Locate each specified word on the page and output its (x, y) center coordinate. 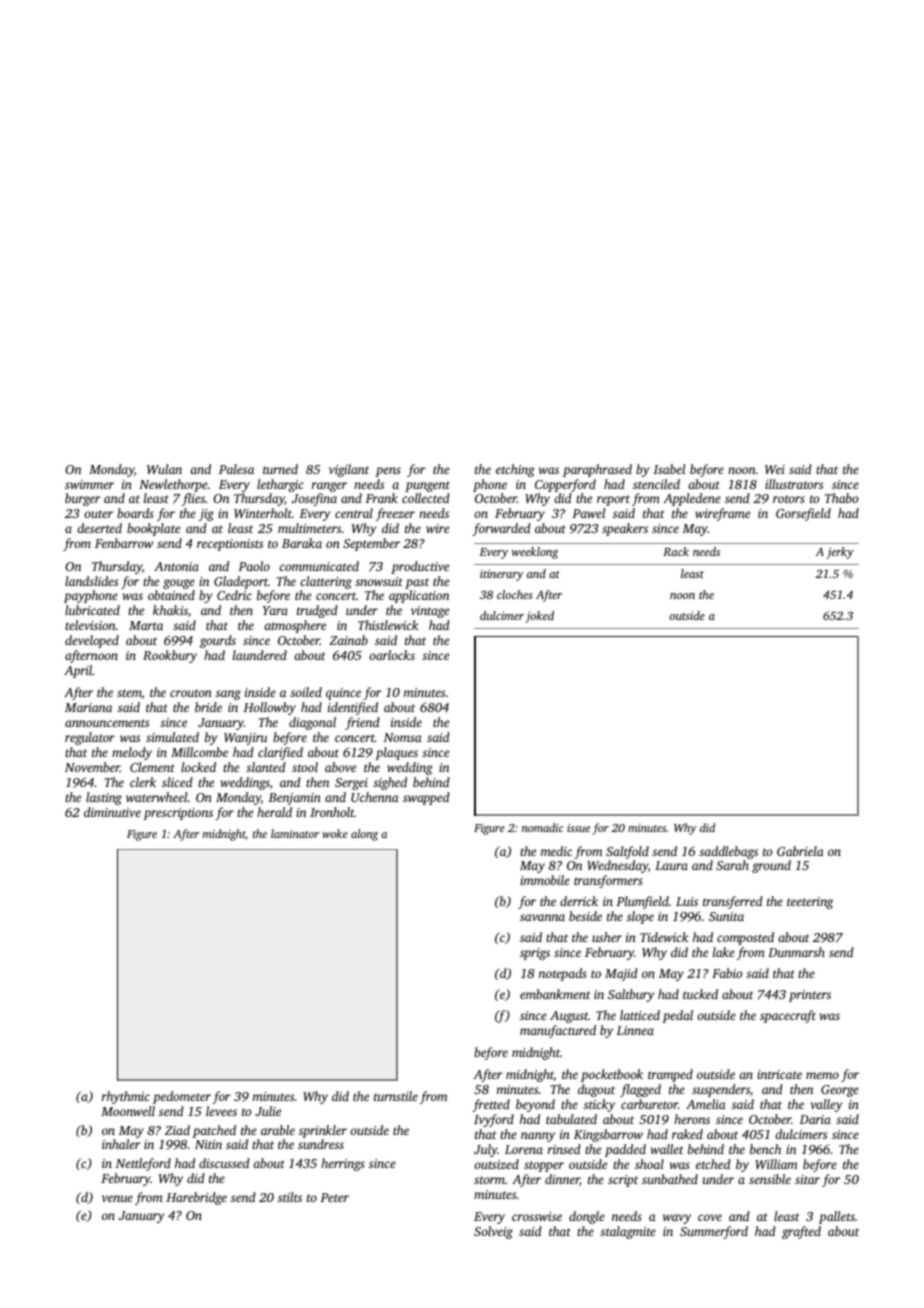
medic (556, 851)
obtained (171, 595)
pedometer (182, 1097)
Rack (676, 551)
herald (274, 812)
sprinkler (323, 1131)
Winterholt (263, 513)
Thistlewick (388, 625)
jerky (840, 553)
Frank (381, 498)
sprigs (535, 954)
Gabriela (800, 851)
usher (607, 937)
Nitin (208, 1144)
